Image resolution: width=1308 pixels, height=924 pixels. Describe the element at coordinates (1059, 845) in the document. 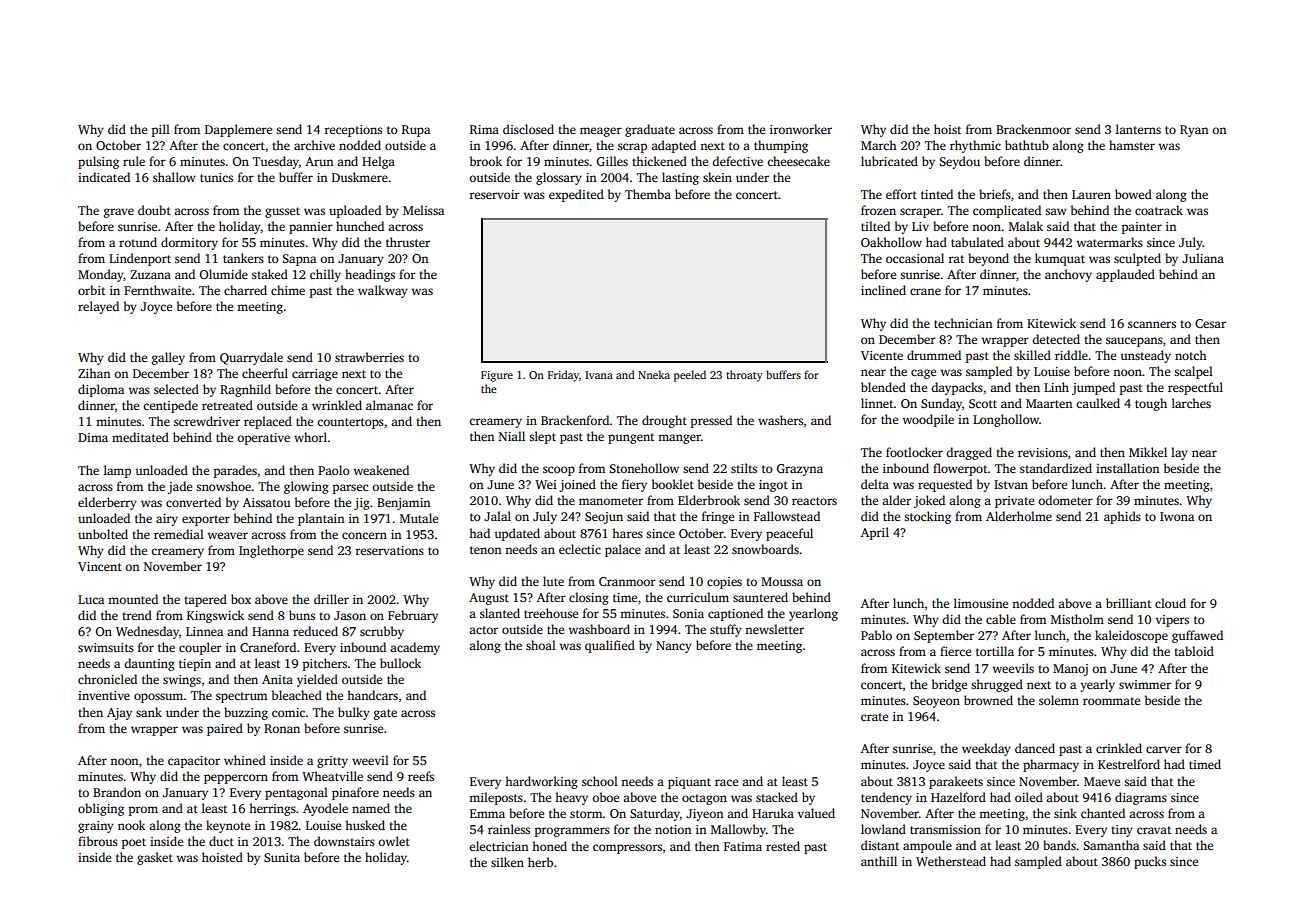

I see `bands` at that location.
